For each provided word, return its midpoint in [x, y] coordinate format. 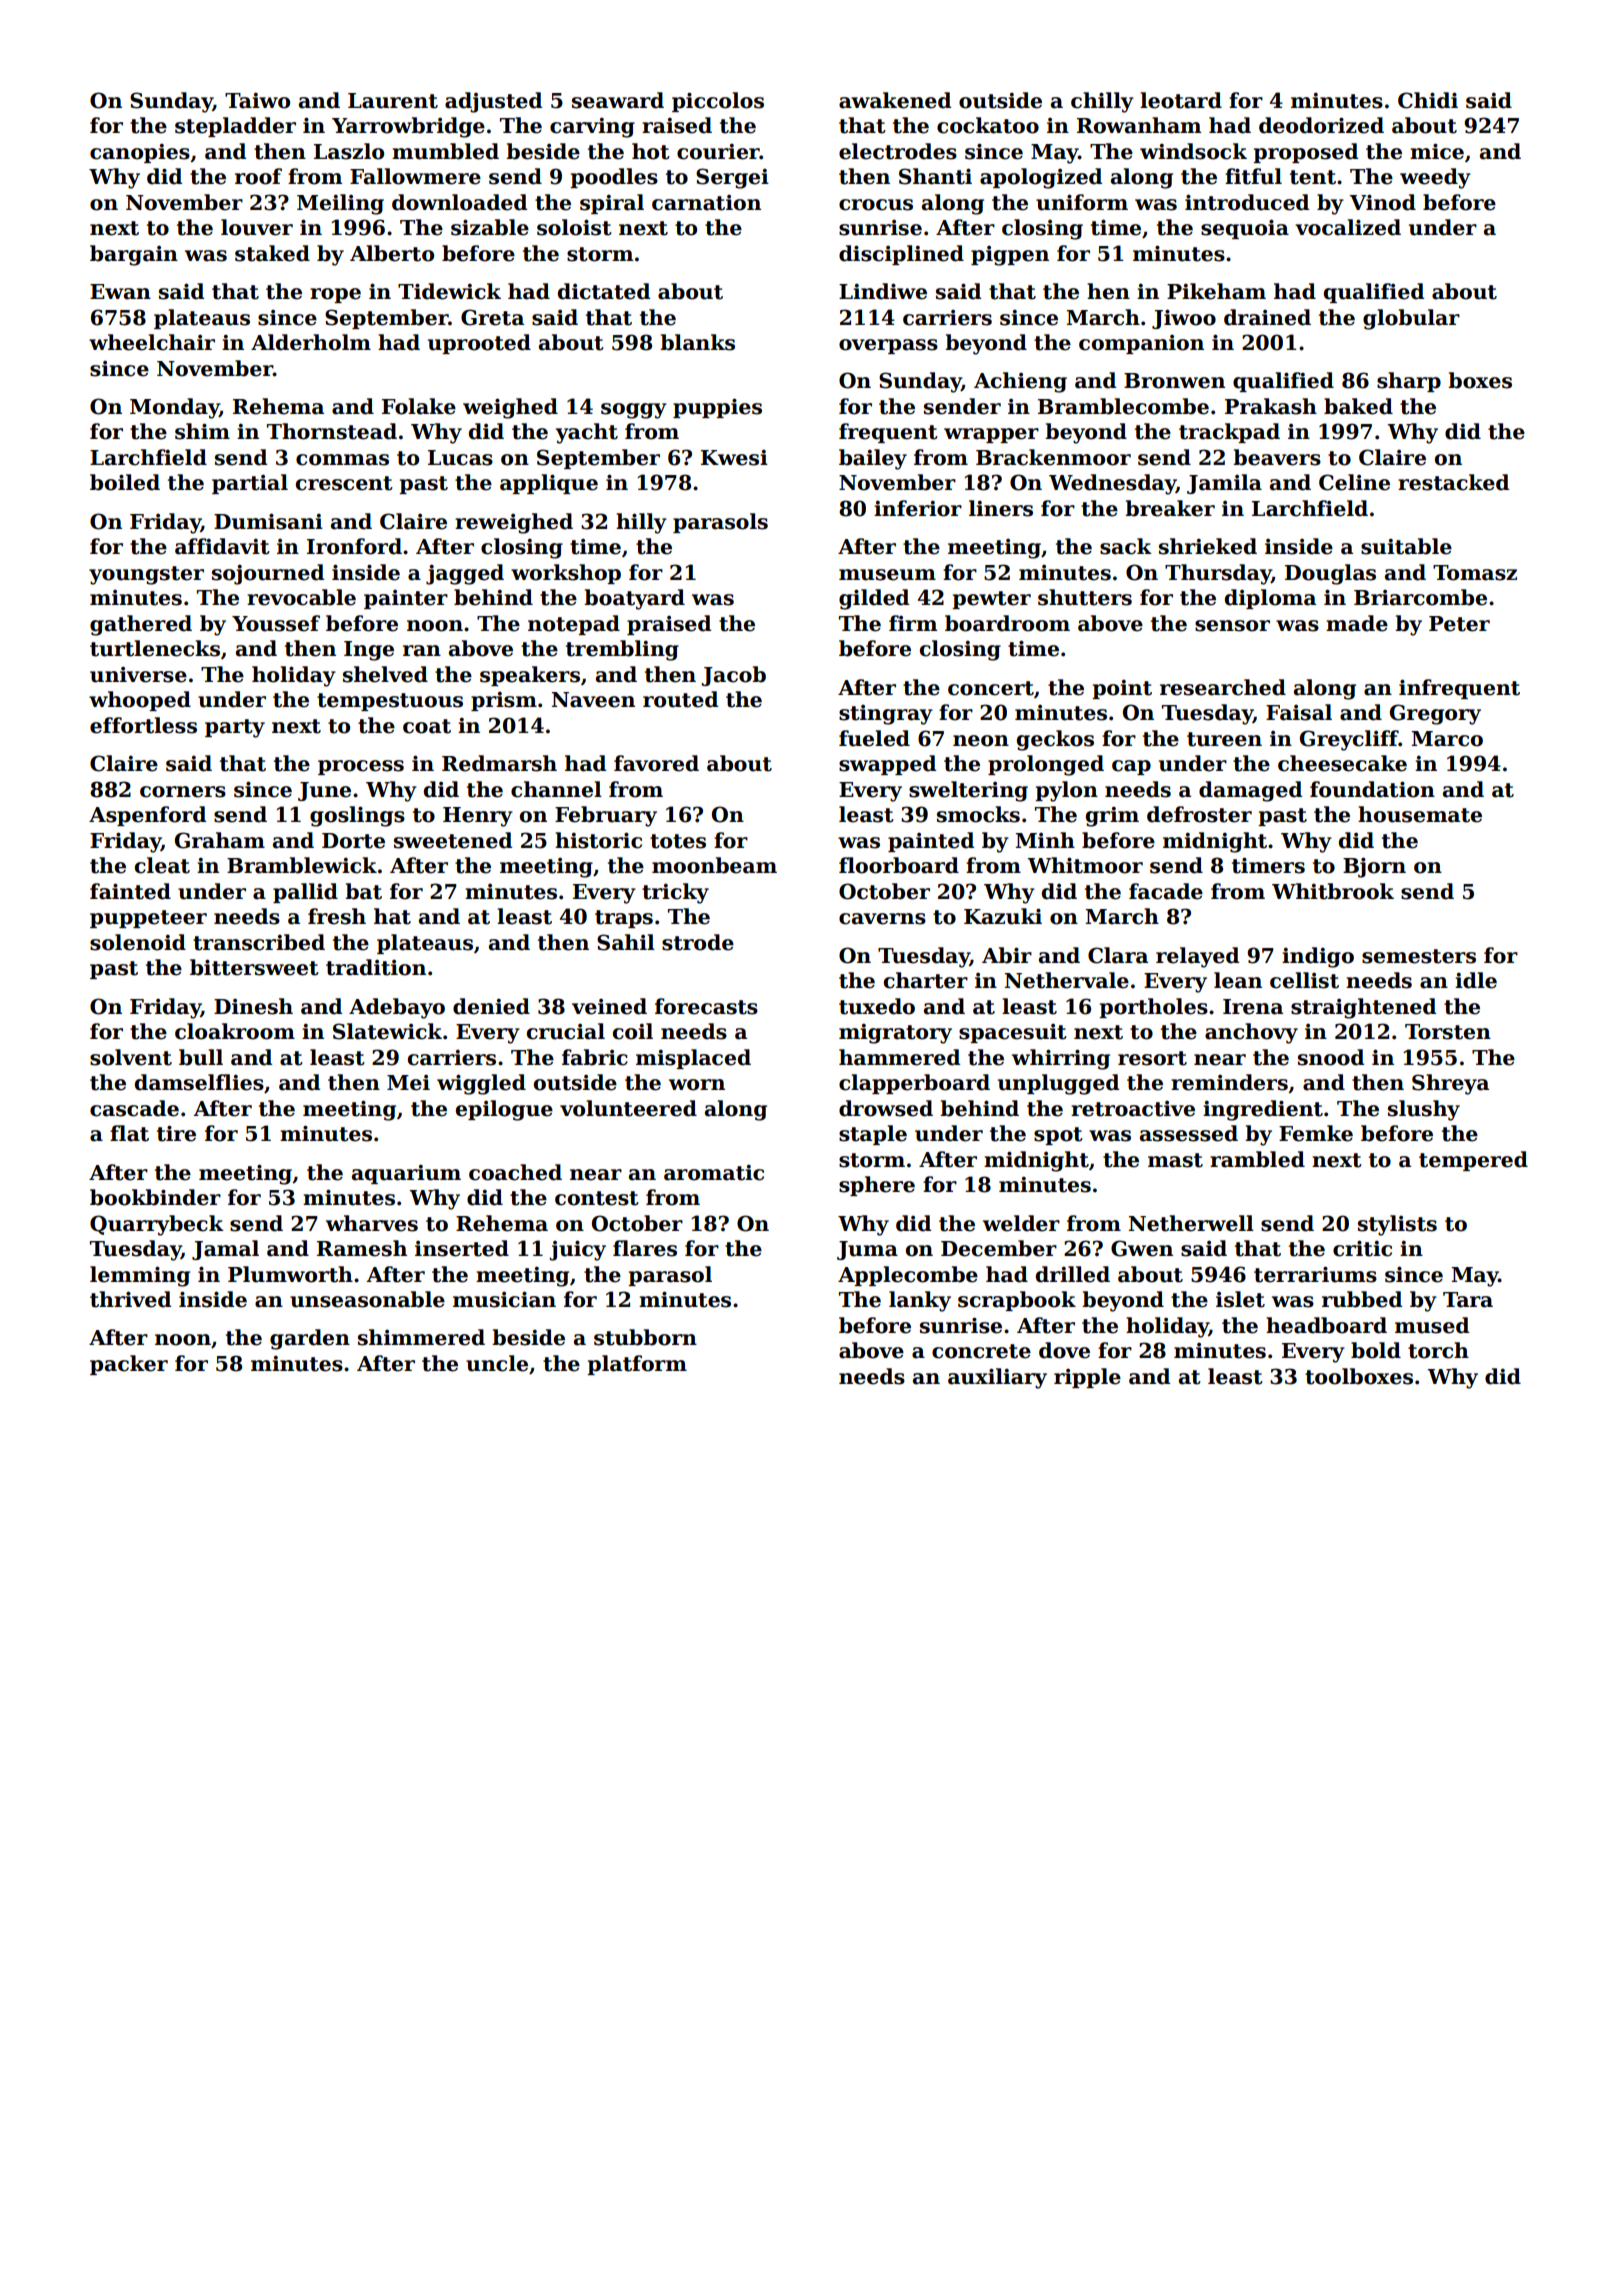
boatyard [634, 599]
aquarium [406, 1174]
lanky [920, 1301]
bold [1376, 1350]
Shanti [935, 176]
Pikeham [1216, 291]
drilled [1073, 1274]
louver [257, 227]
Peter [1459, 624]
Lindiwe [883, 291]
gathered [141, 625]
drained [1267, 317]
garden [310, 1339]
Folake [419, 406]
